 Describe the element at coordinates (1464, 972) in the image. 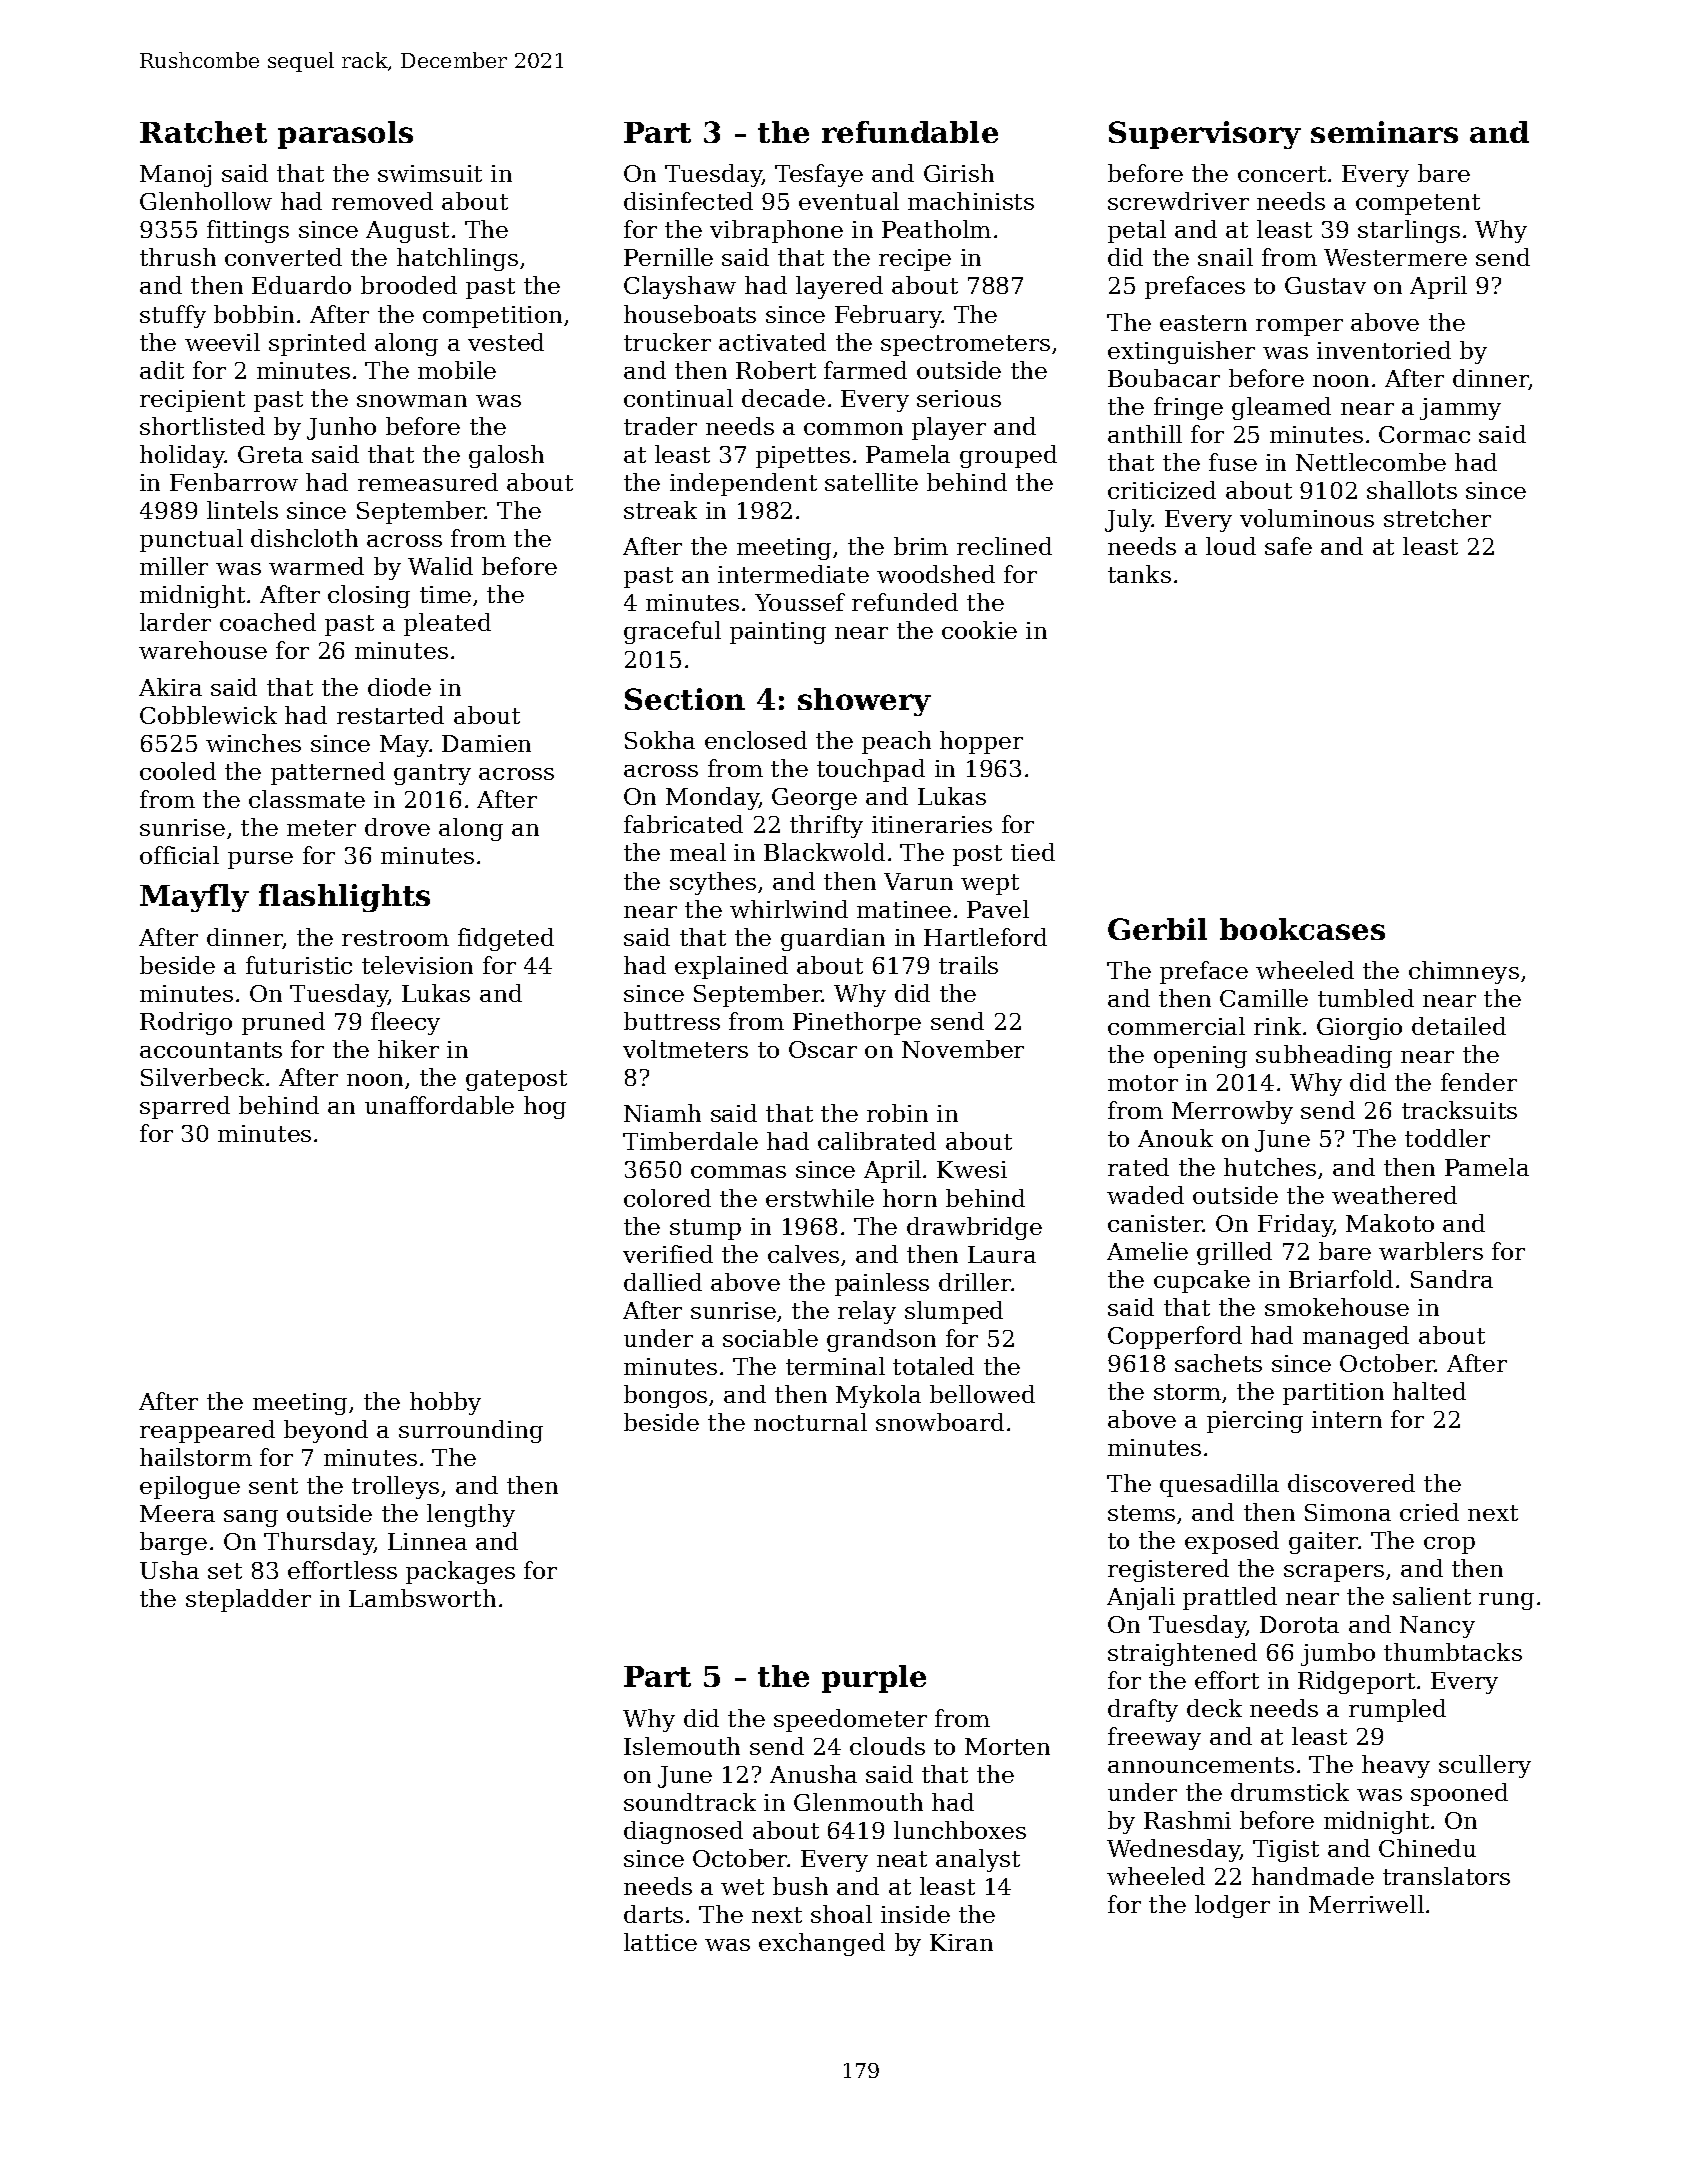

I see `chimneys` at that location.
